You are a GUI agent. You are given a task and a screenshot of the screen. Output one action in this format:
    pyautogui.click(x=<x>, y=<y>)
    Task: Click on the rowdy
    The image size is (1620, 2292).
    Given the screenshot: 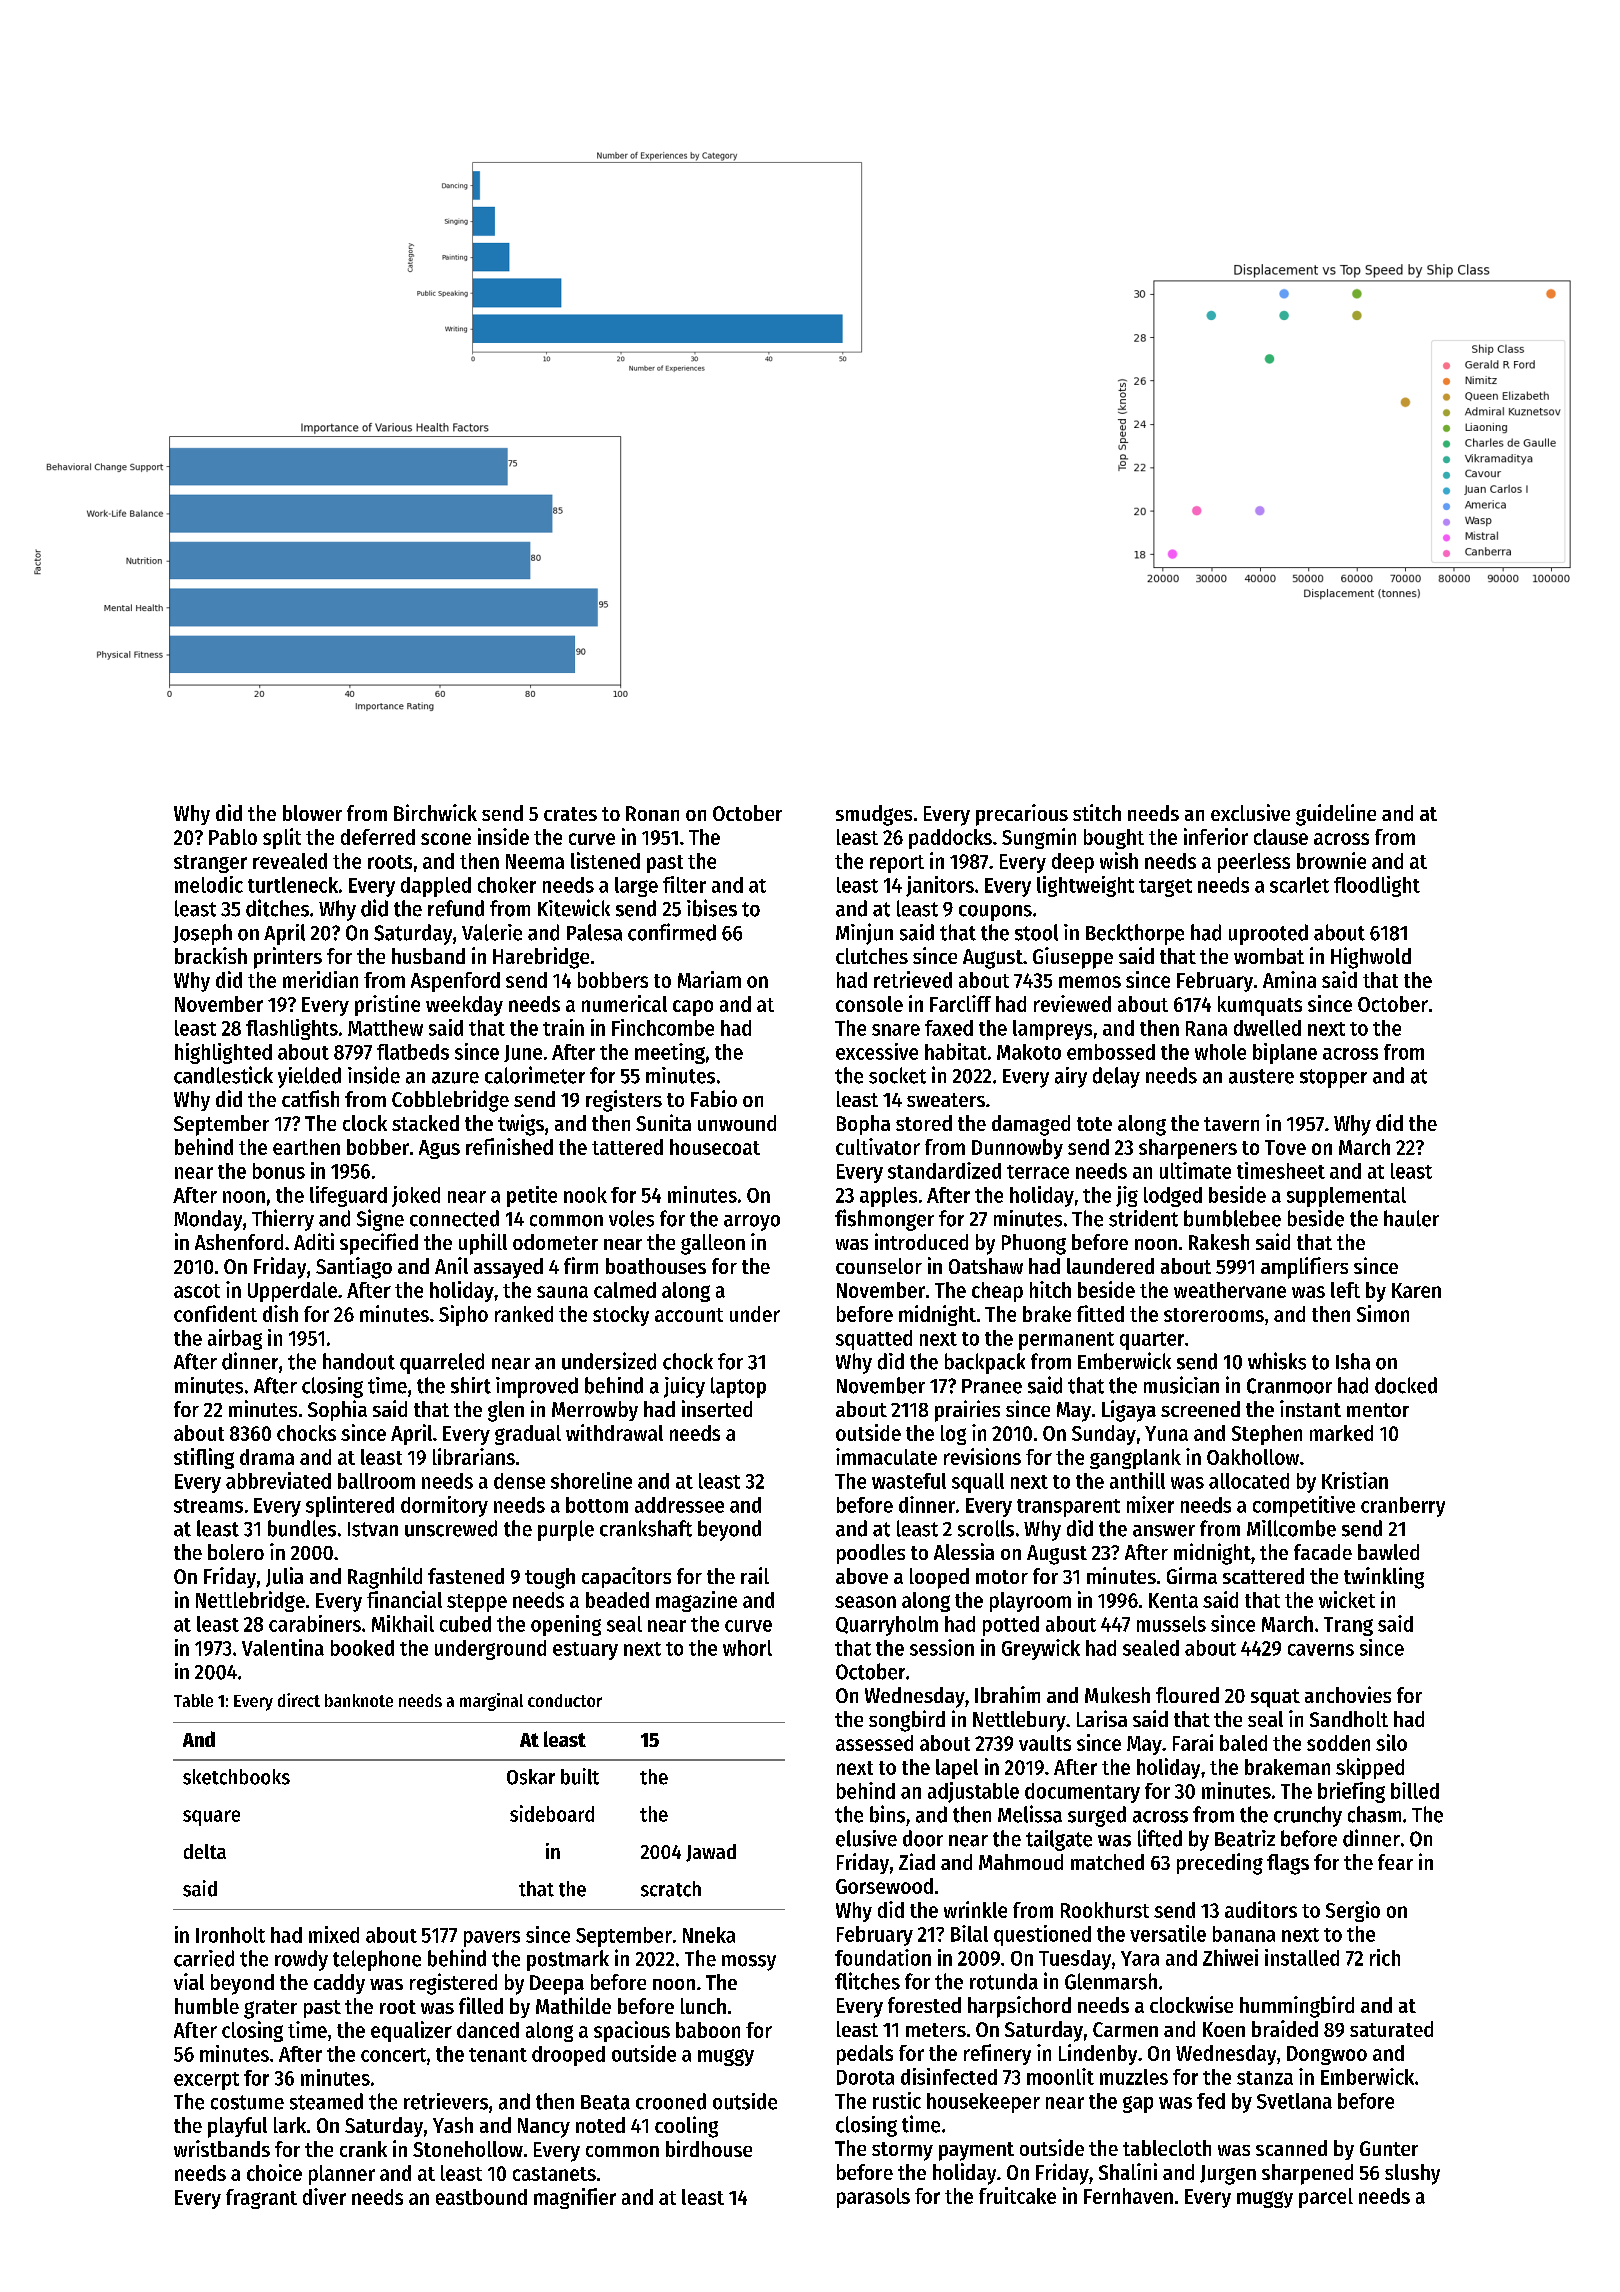 What is the action you would take?
    pyautogui.click(x=301, y=1960)
